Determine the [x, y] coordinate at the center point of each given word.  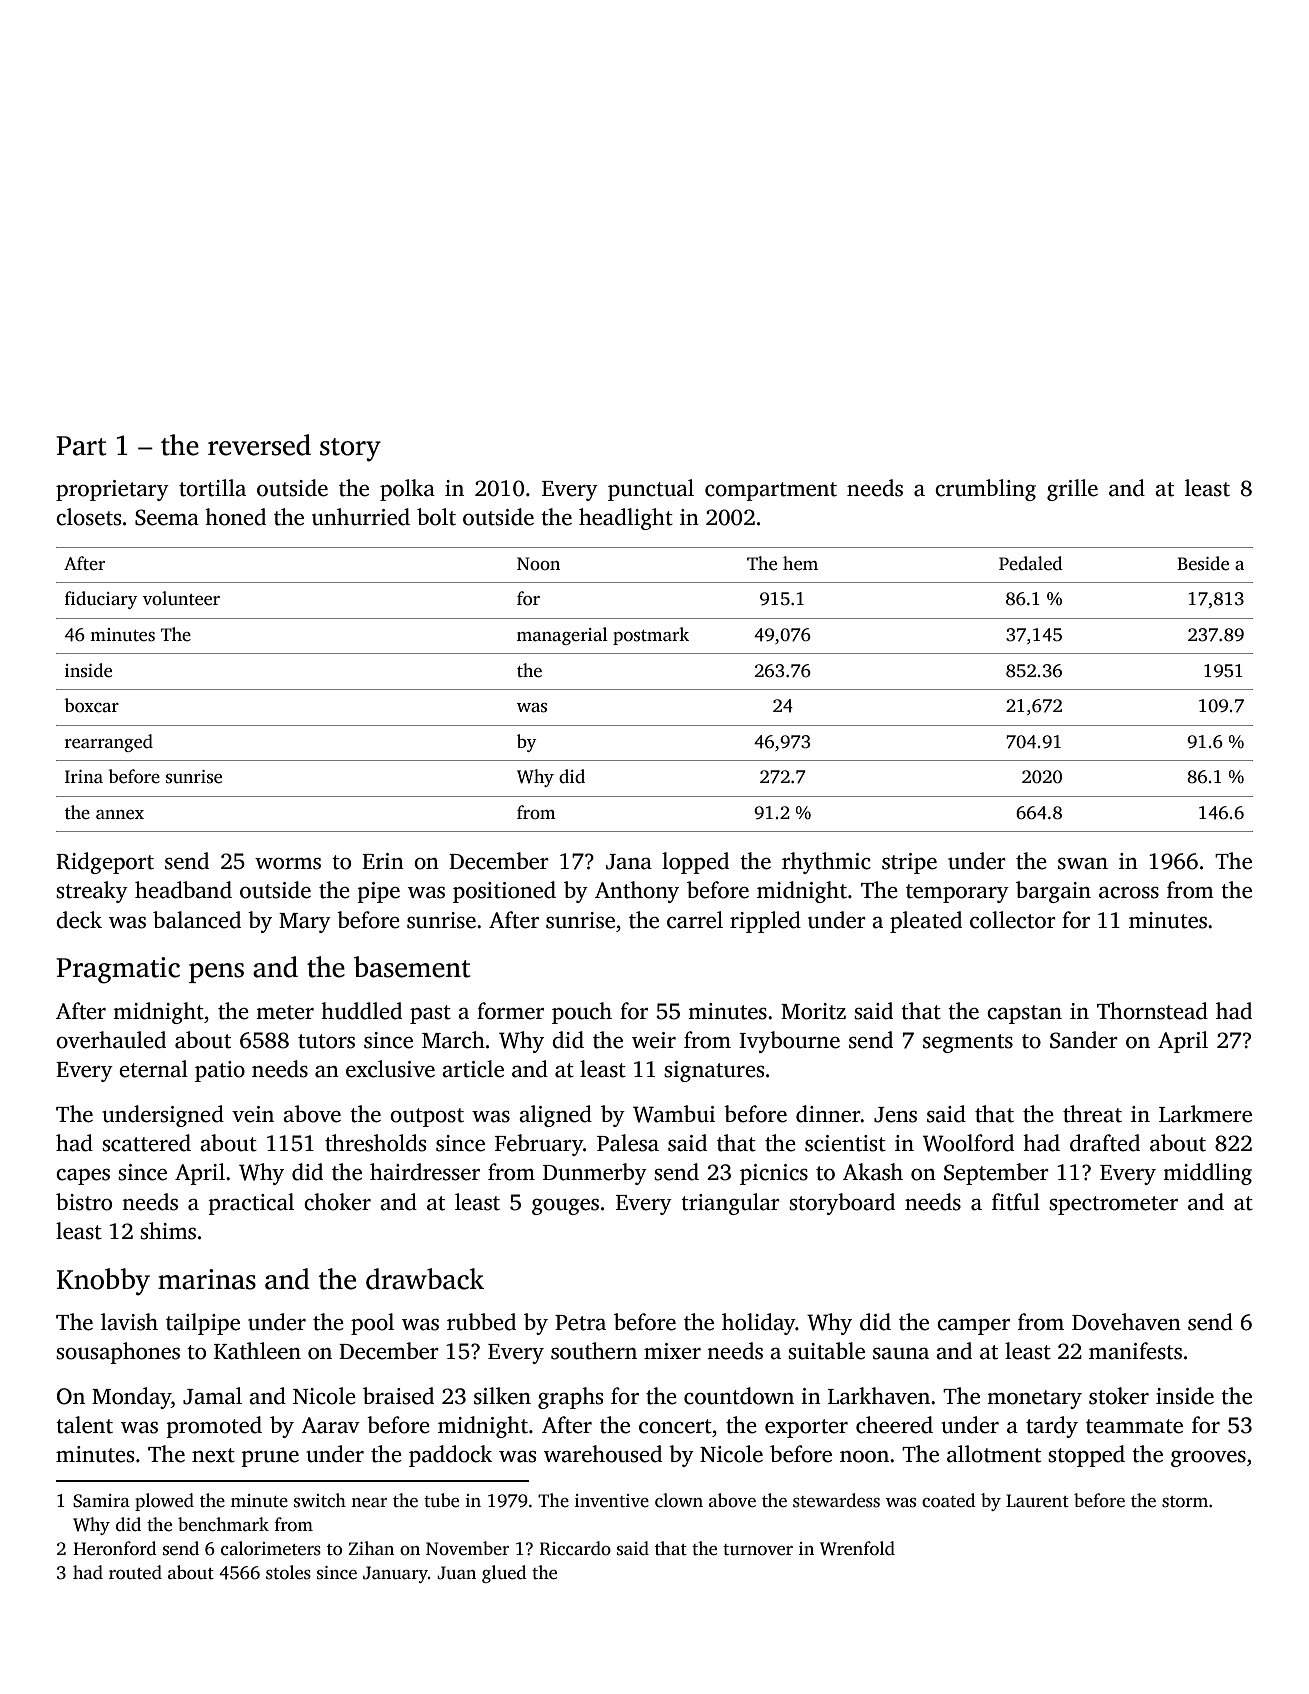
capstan [1024, 1014]
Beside [1203, 563]
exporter [806, 1428]
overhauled [111, 1040]
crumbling [985, 490]
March [453, 1040]
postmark [651, 636]
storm [1185, 1502]
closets [88, 517]
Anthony [637, 892]
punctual [651, 490]
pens [216, 973]
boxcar [91, 705]
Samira [101, 1501]
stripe [909, 863]
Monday [131, 1398]
